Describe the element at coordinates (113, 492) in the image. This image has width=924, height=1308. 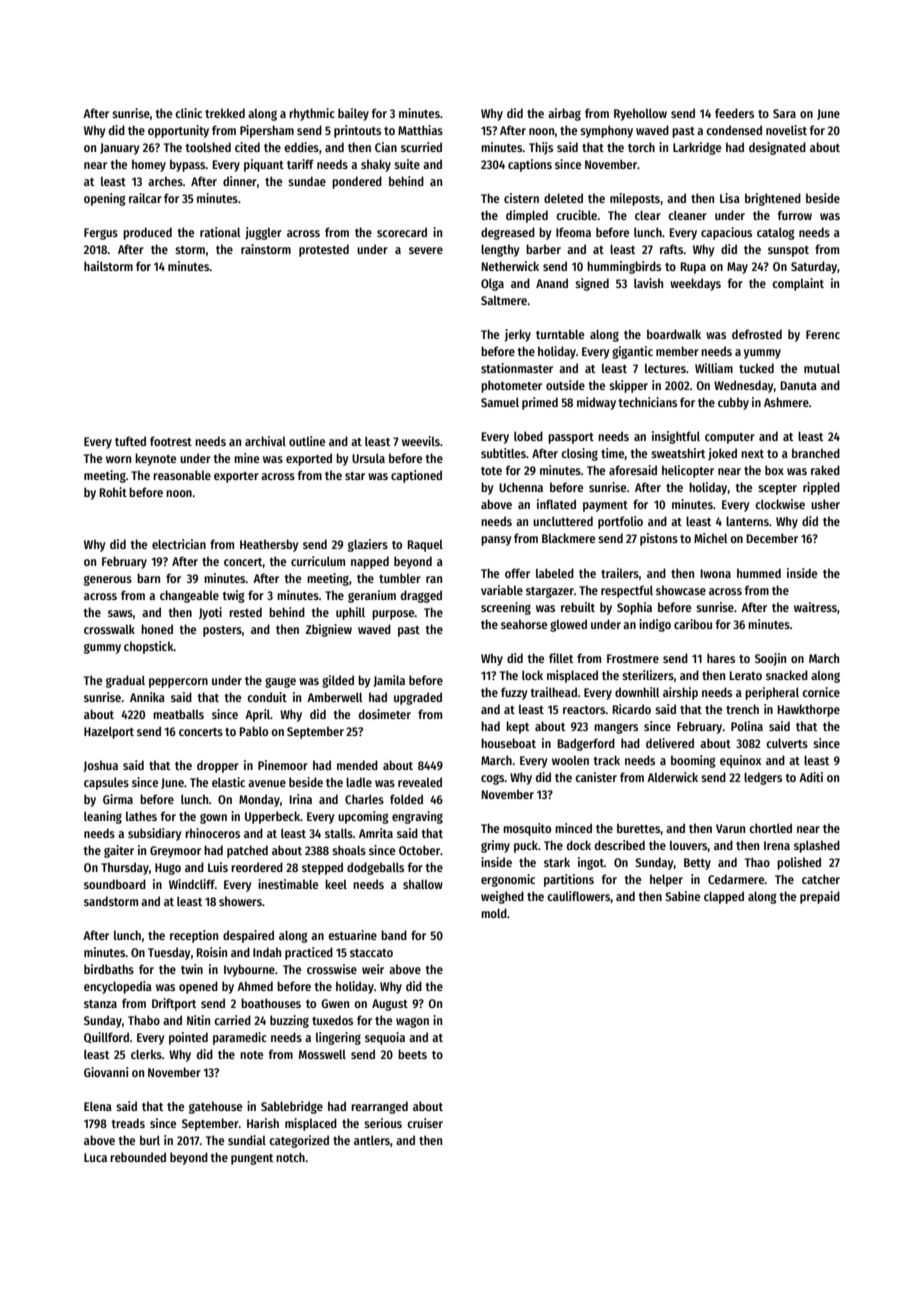
I see `Rohit` at that location.
